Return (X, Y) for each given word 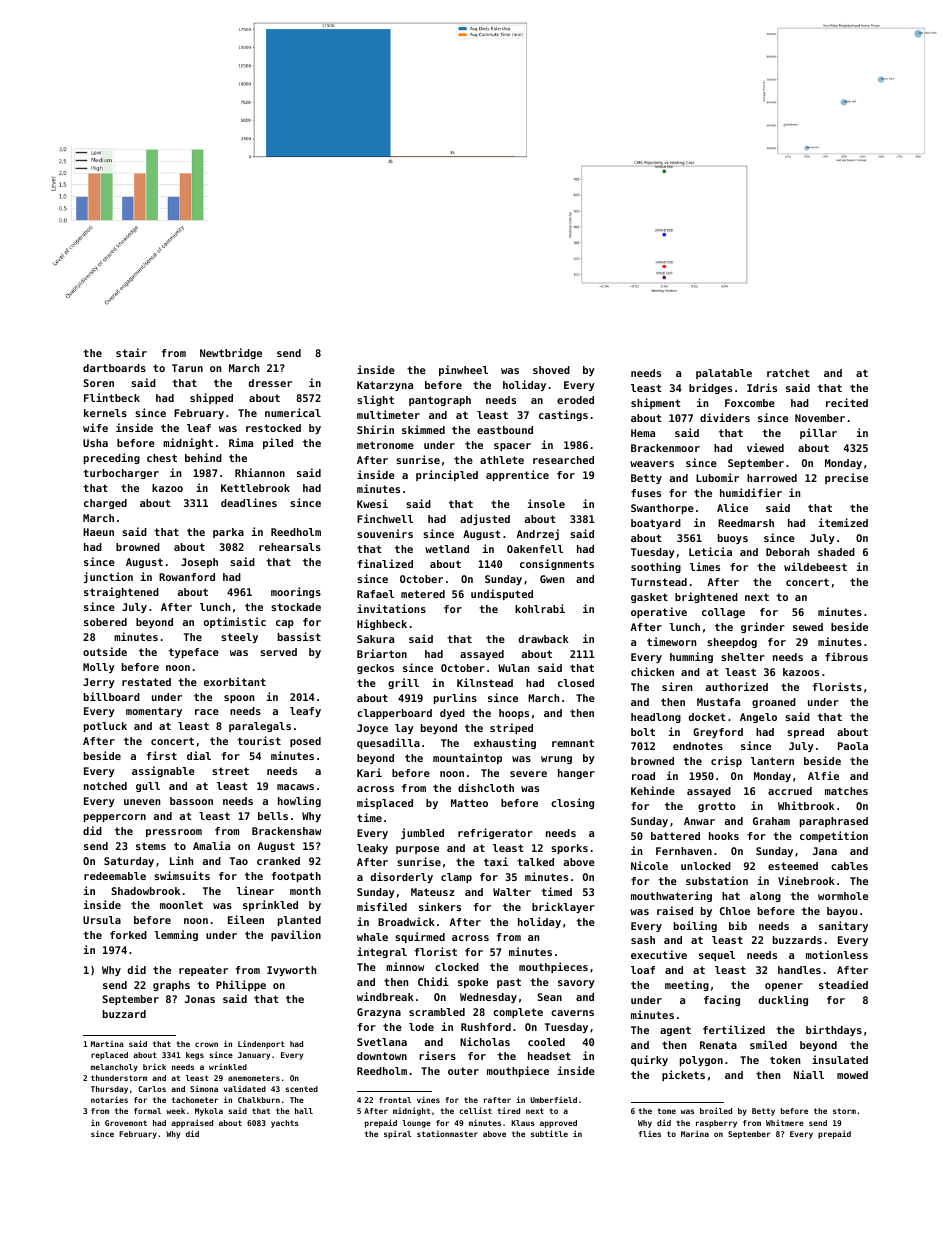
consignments (557, 564)
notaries (109, 1099)
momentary (154, 712)
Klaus (523, 1123)
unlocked (706, 866)
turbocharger (121, 474)
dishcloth (486, 787)
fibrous (846, 656)
